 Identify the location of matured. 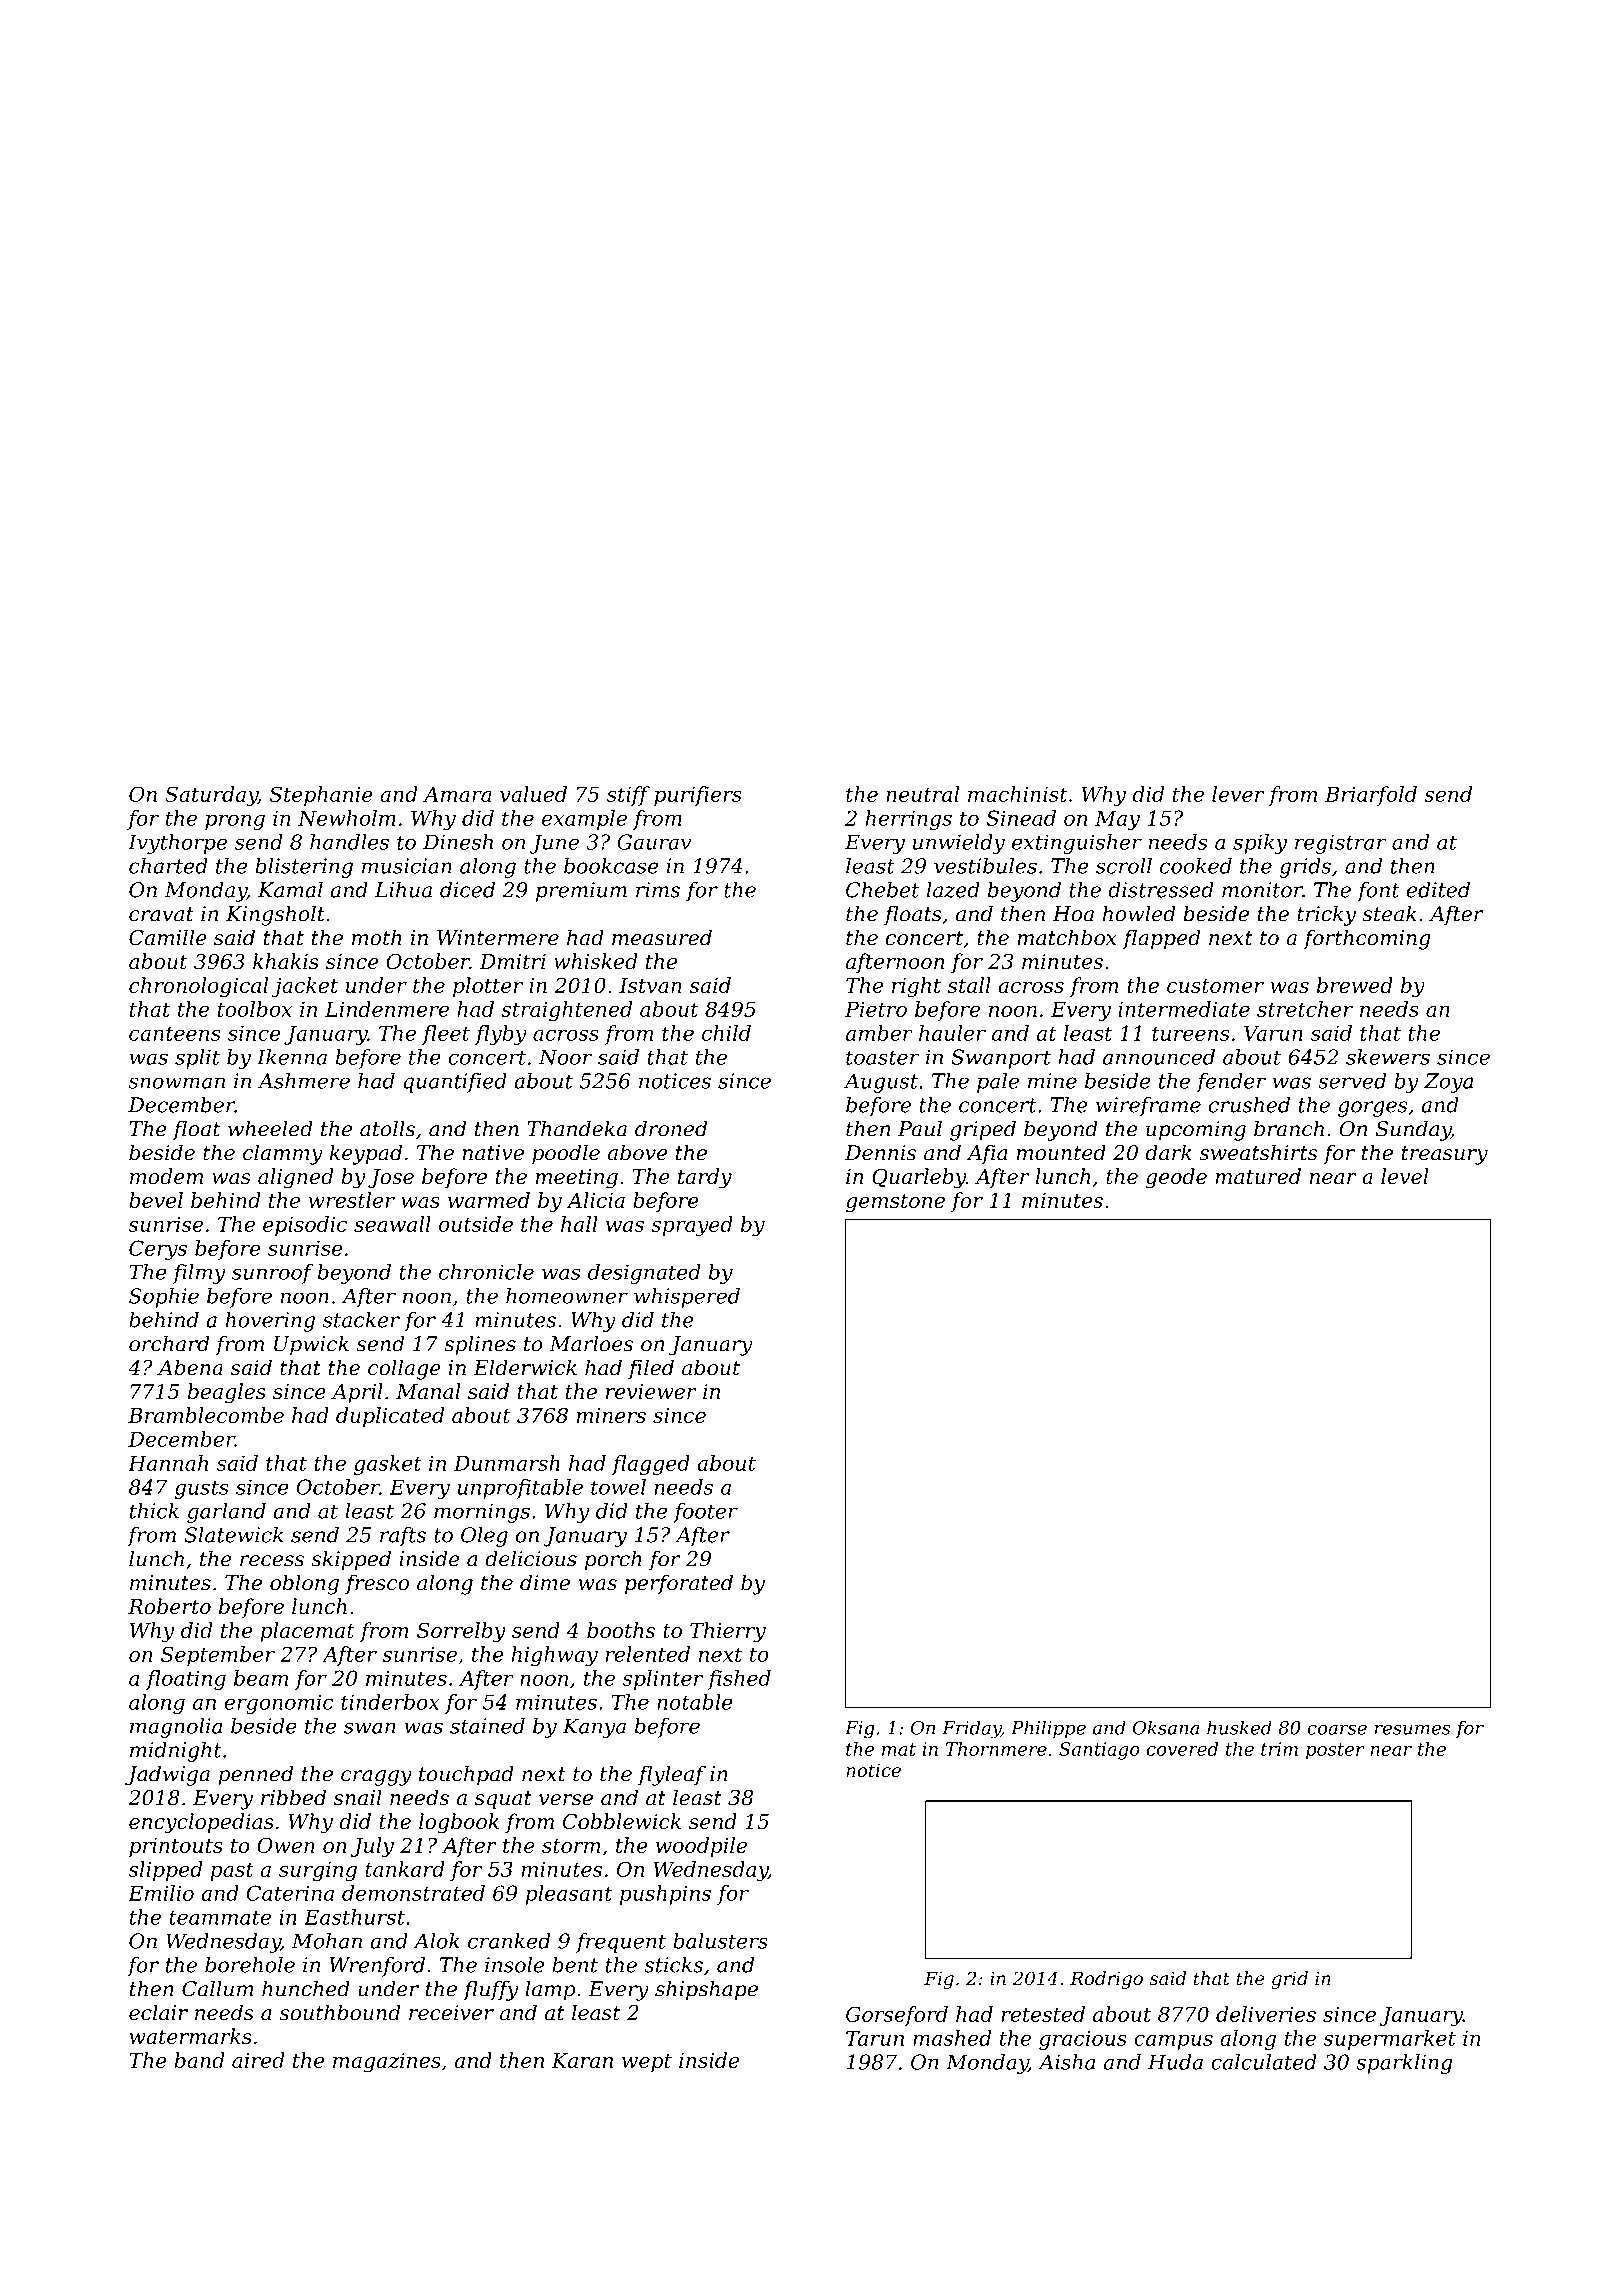
(1258, 1176).
